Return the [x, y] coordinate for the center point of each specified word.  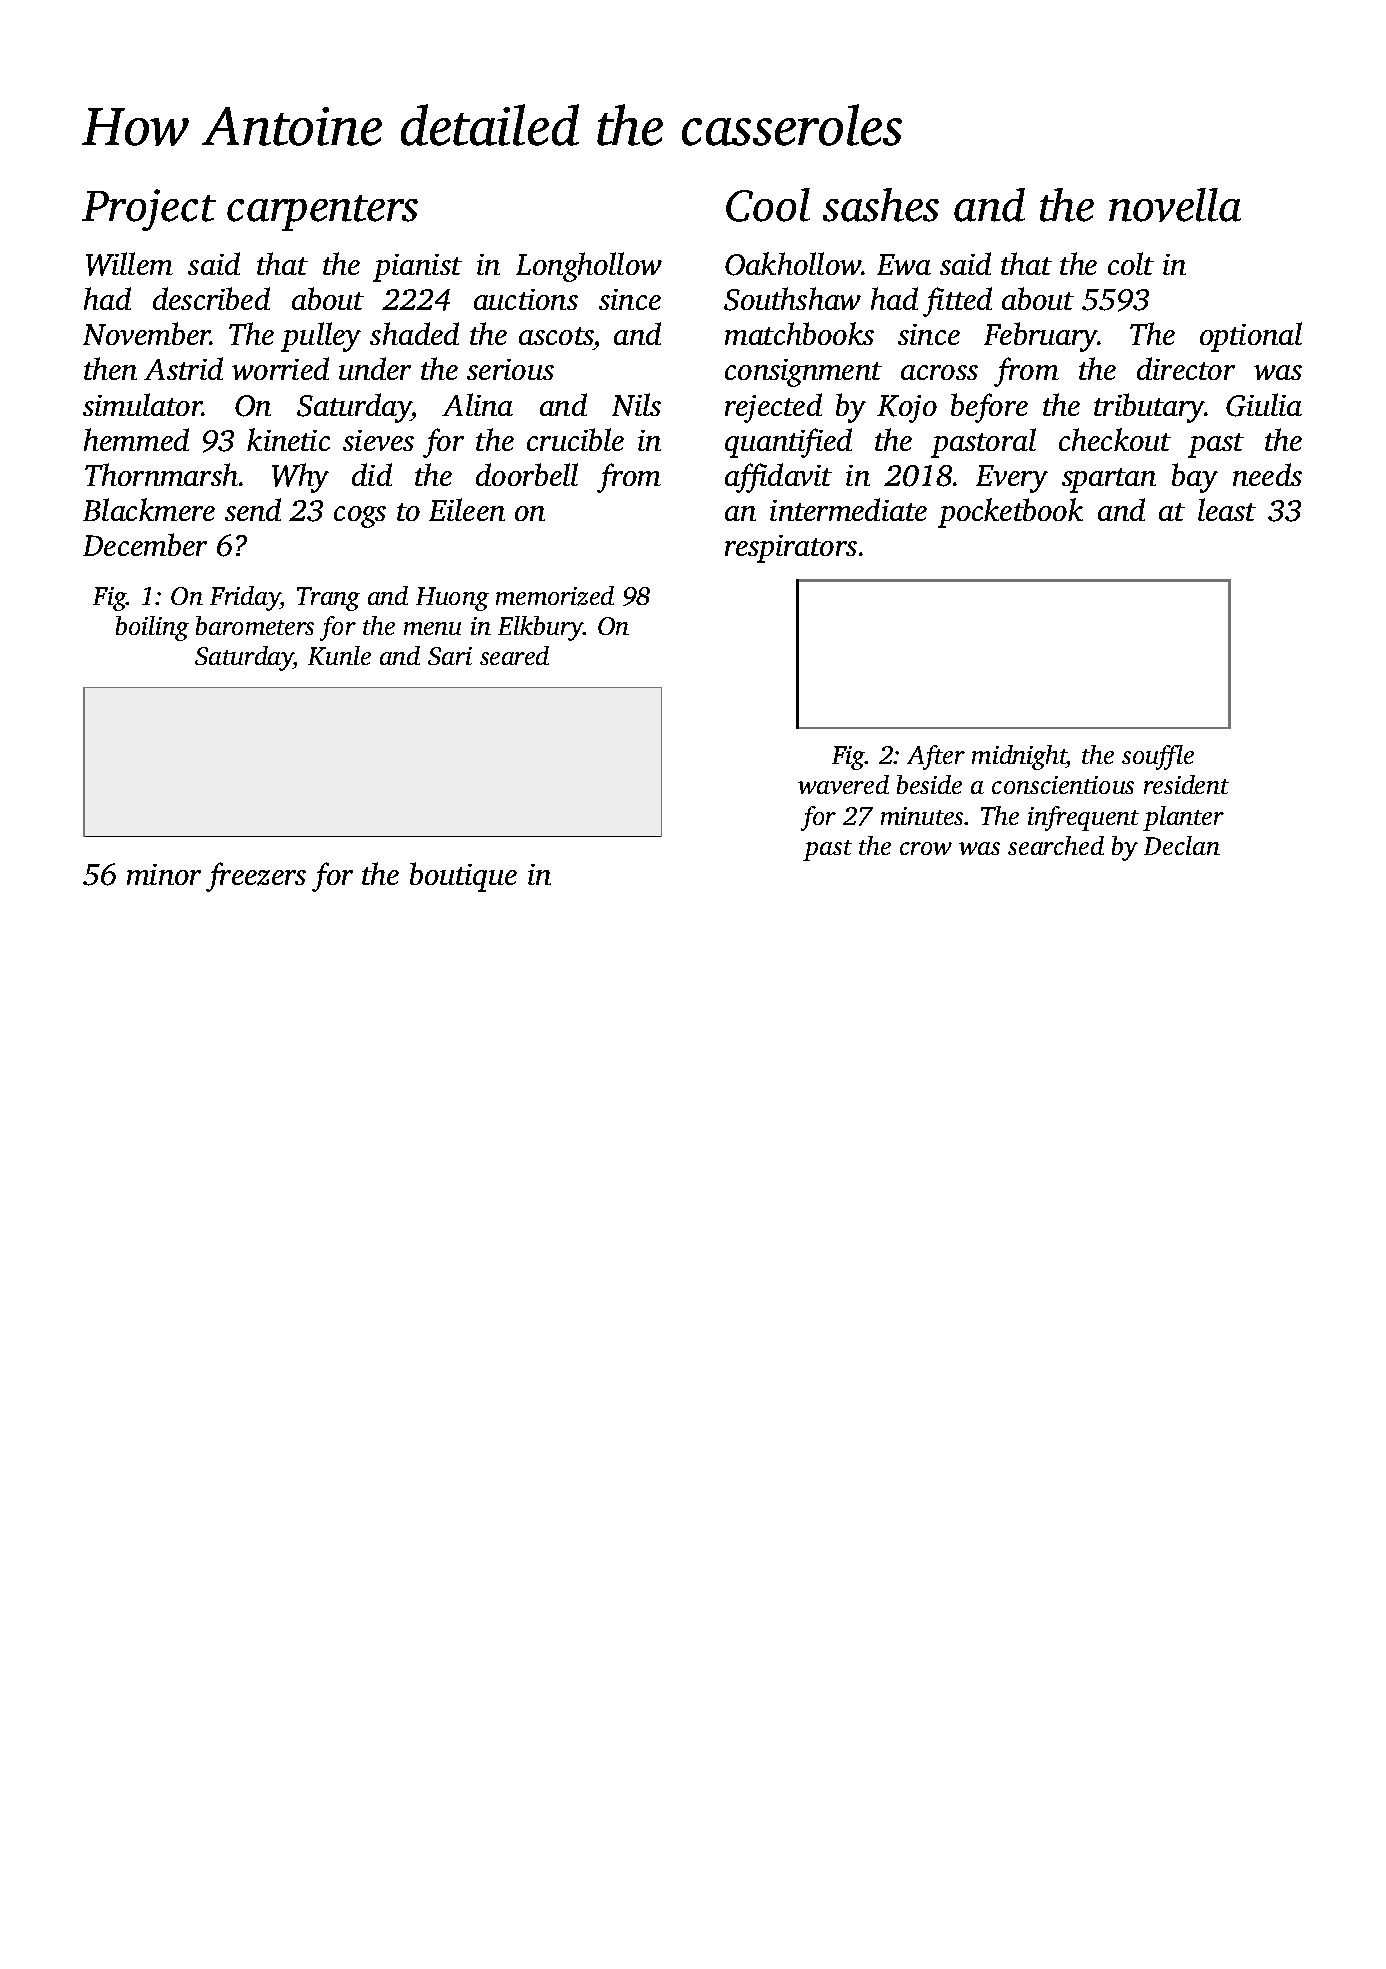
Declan [1182, 845]
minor [164, 874]
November [147, 333]
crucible [575, 439]
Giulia [1264, 405]
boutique [463, 877]
